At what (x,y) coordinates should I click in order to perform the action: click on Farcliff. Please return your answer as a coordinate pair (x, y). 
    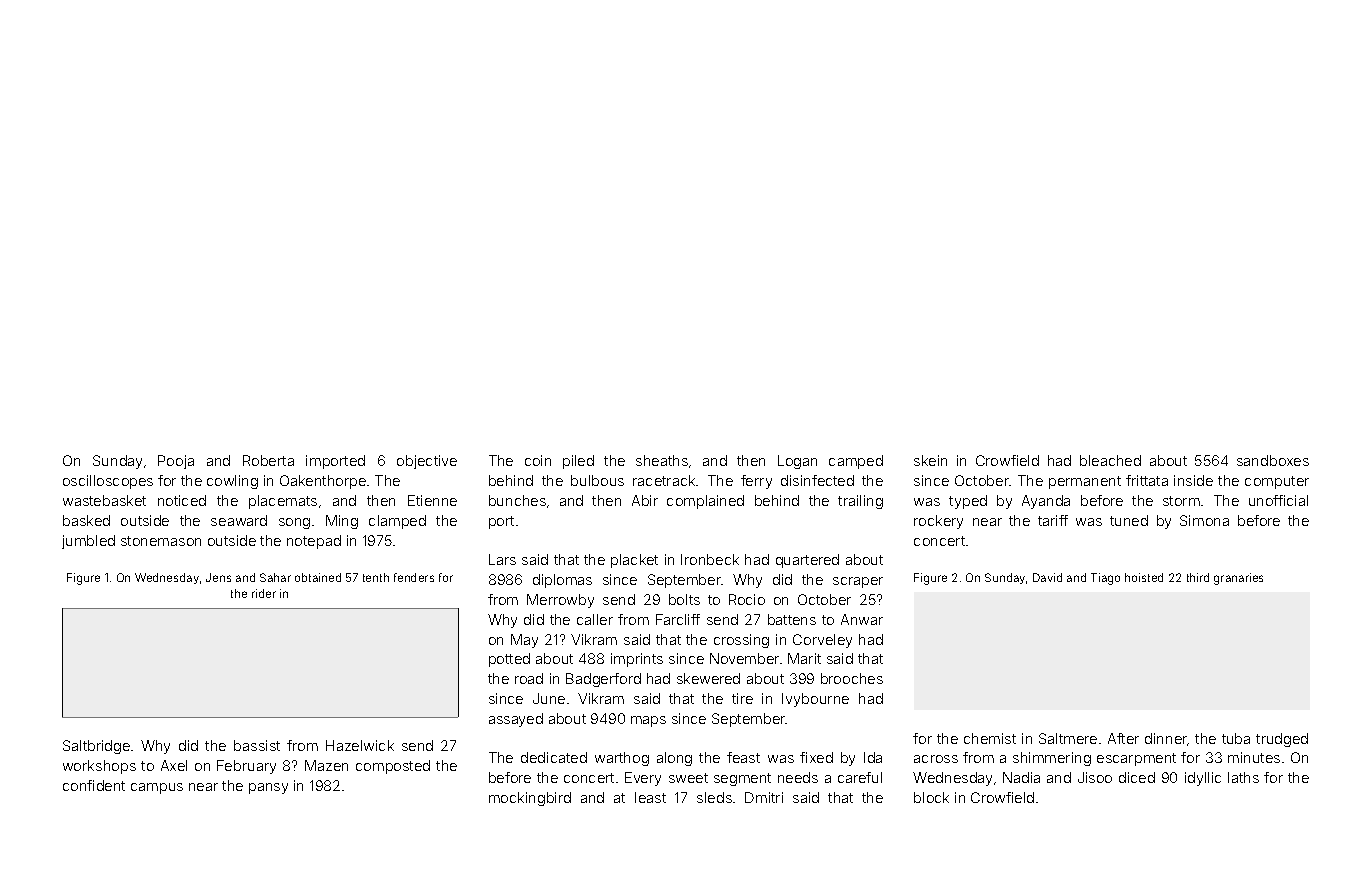
    Looking at the image, I should click on (678, 619).
